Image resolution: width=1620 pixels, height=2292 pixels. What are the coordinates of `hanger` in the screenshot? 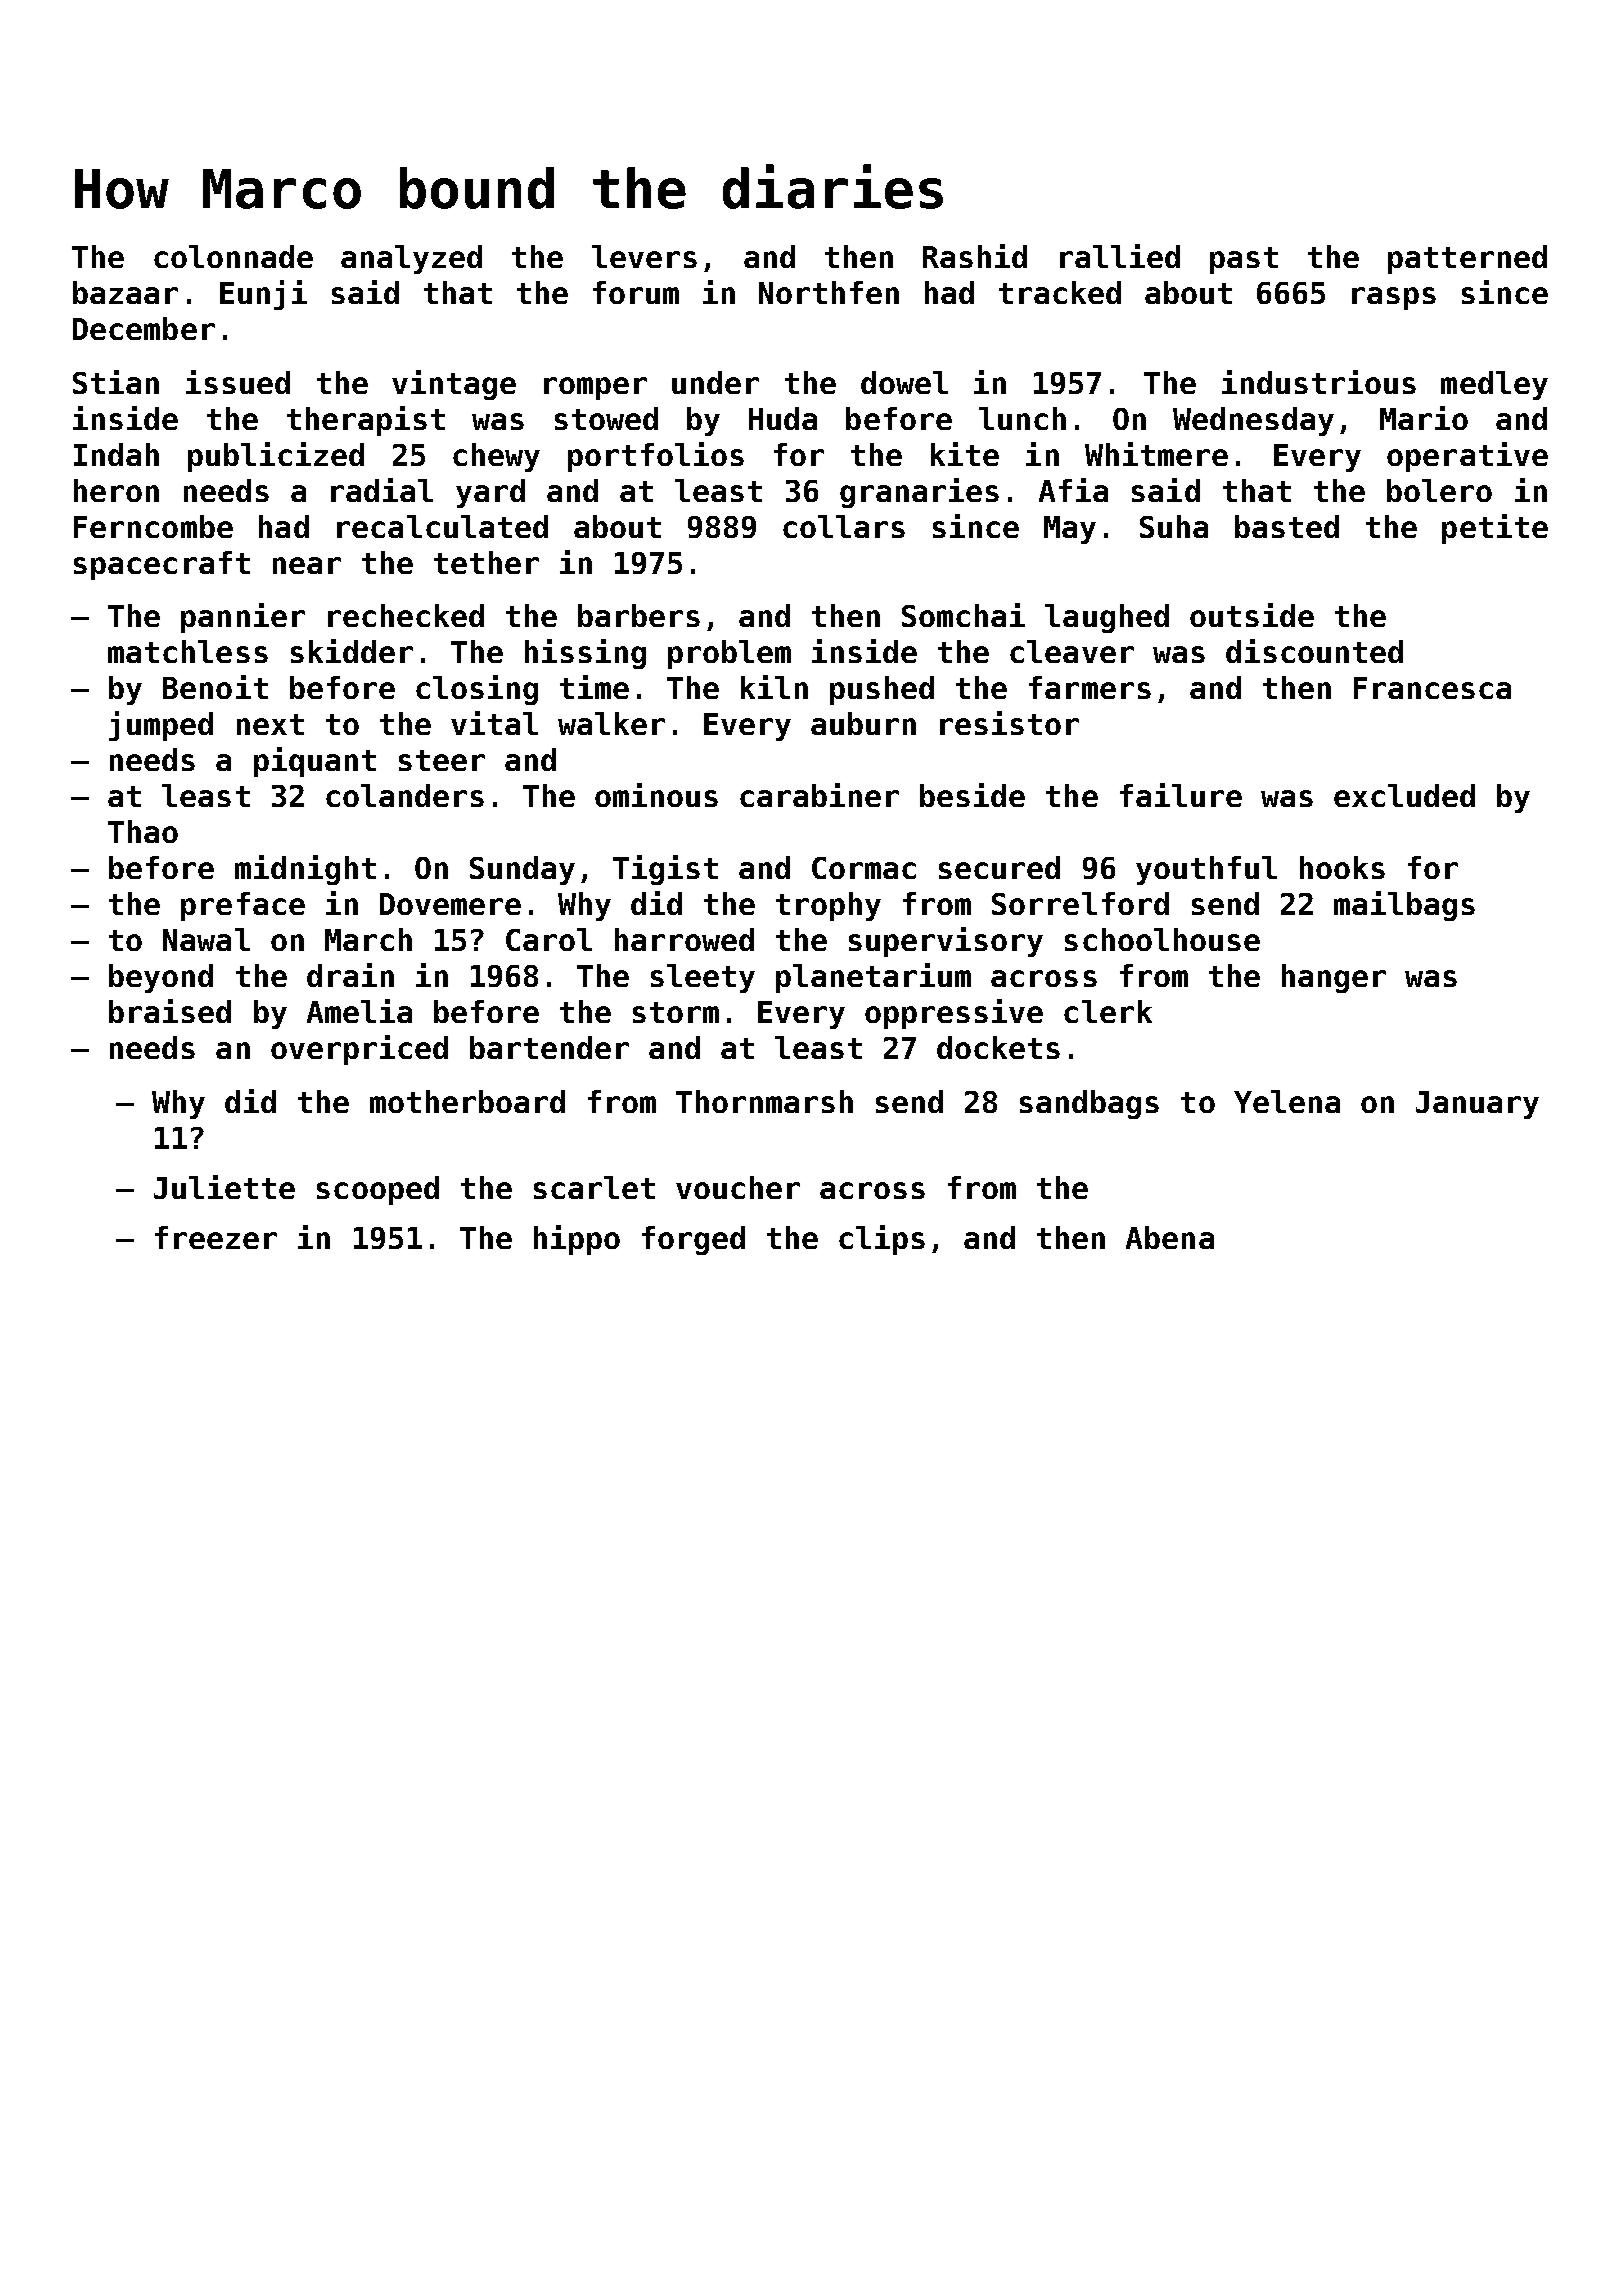 It's located at (1334, 978).
